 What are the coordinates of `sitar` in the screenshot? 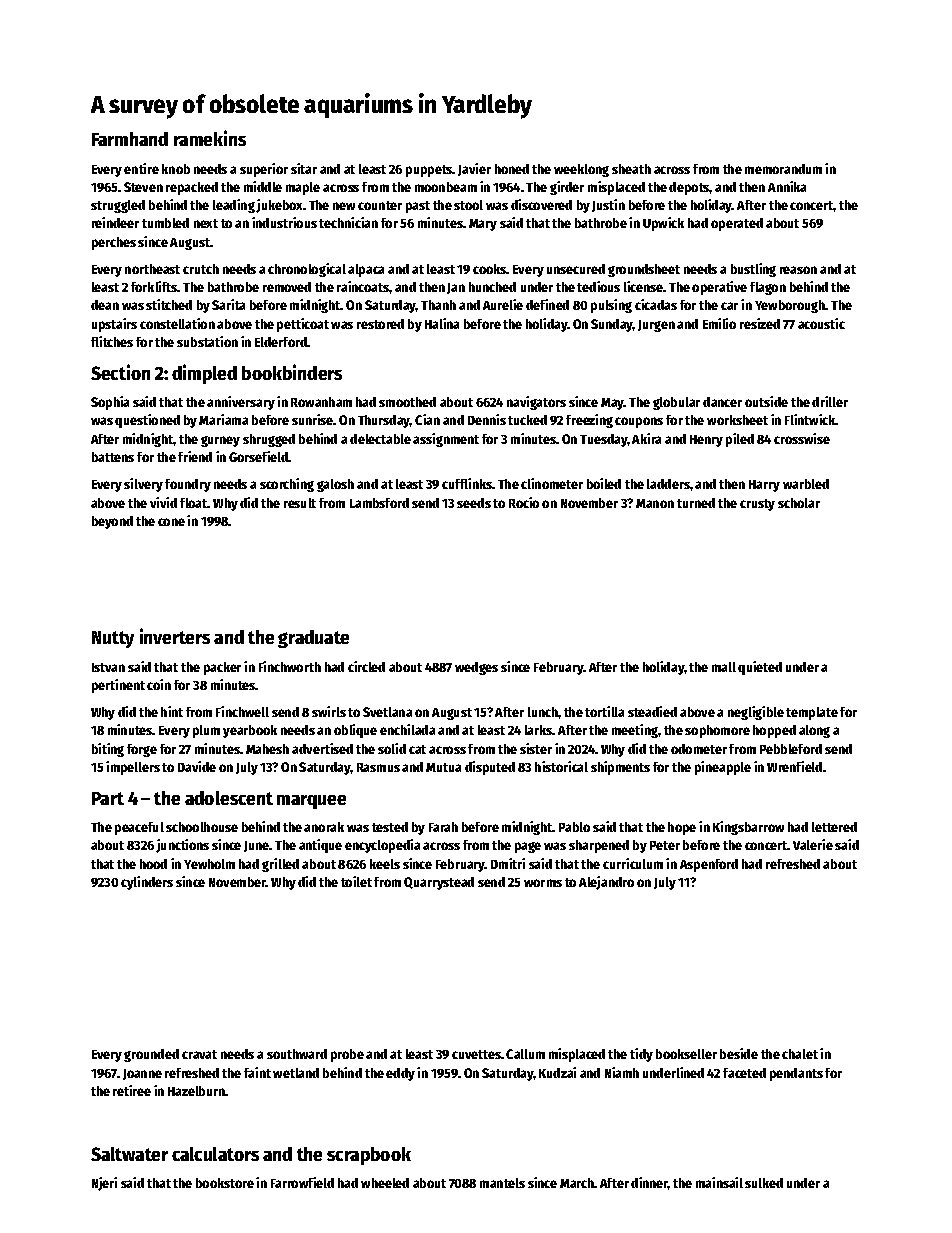 It's located at (304, 168).
